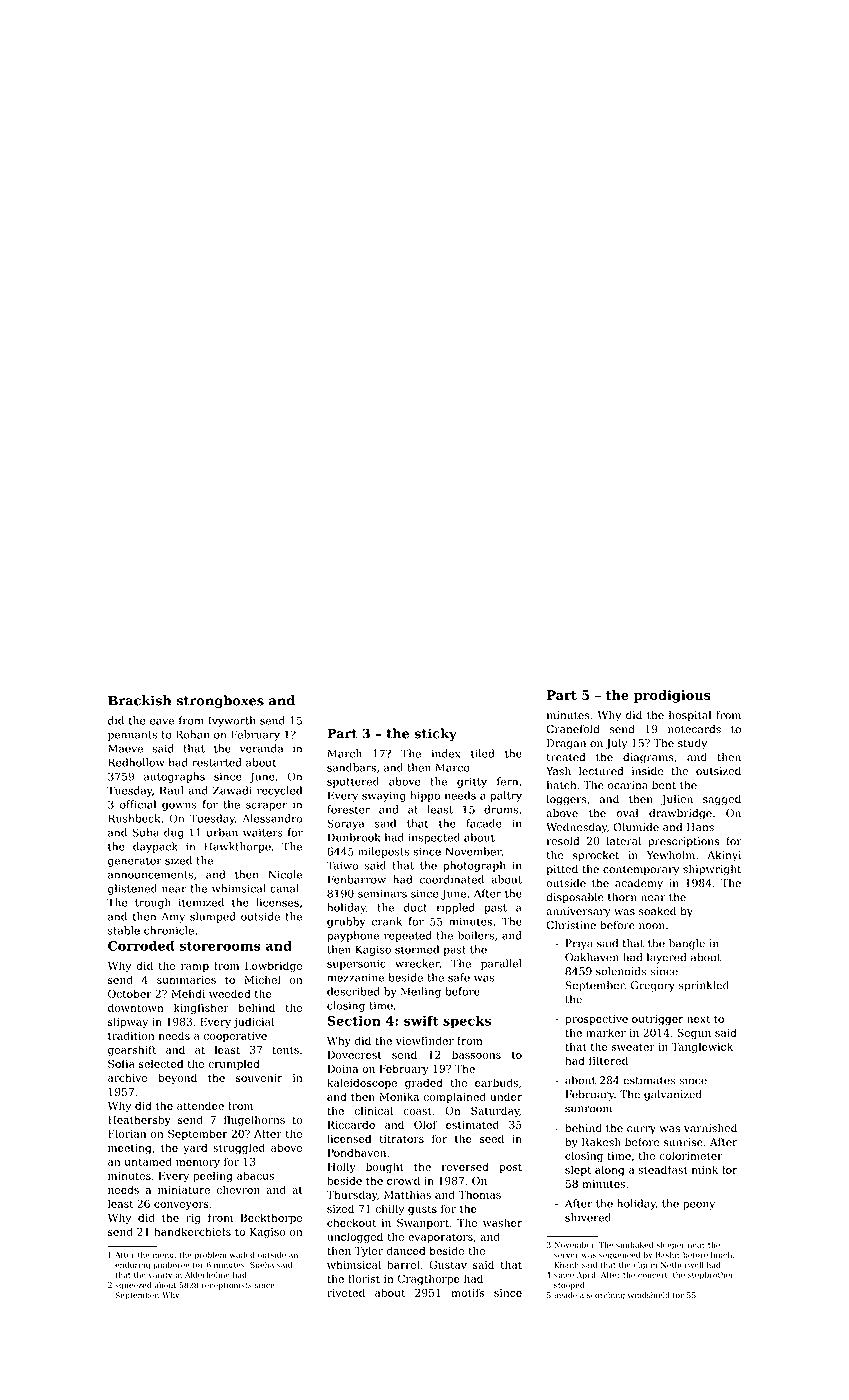 This page has width=849, height=1400. What do you see at coordinates (134, 818) in the page?
I see `Rushbeck` at bounding box center [134, 818].
